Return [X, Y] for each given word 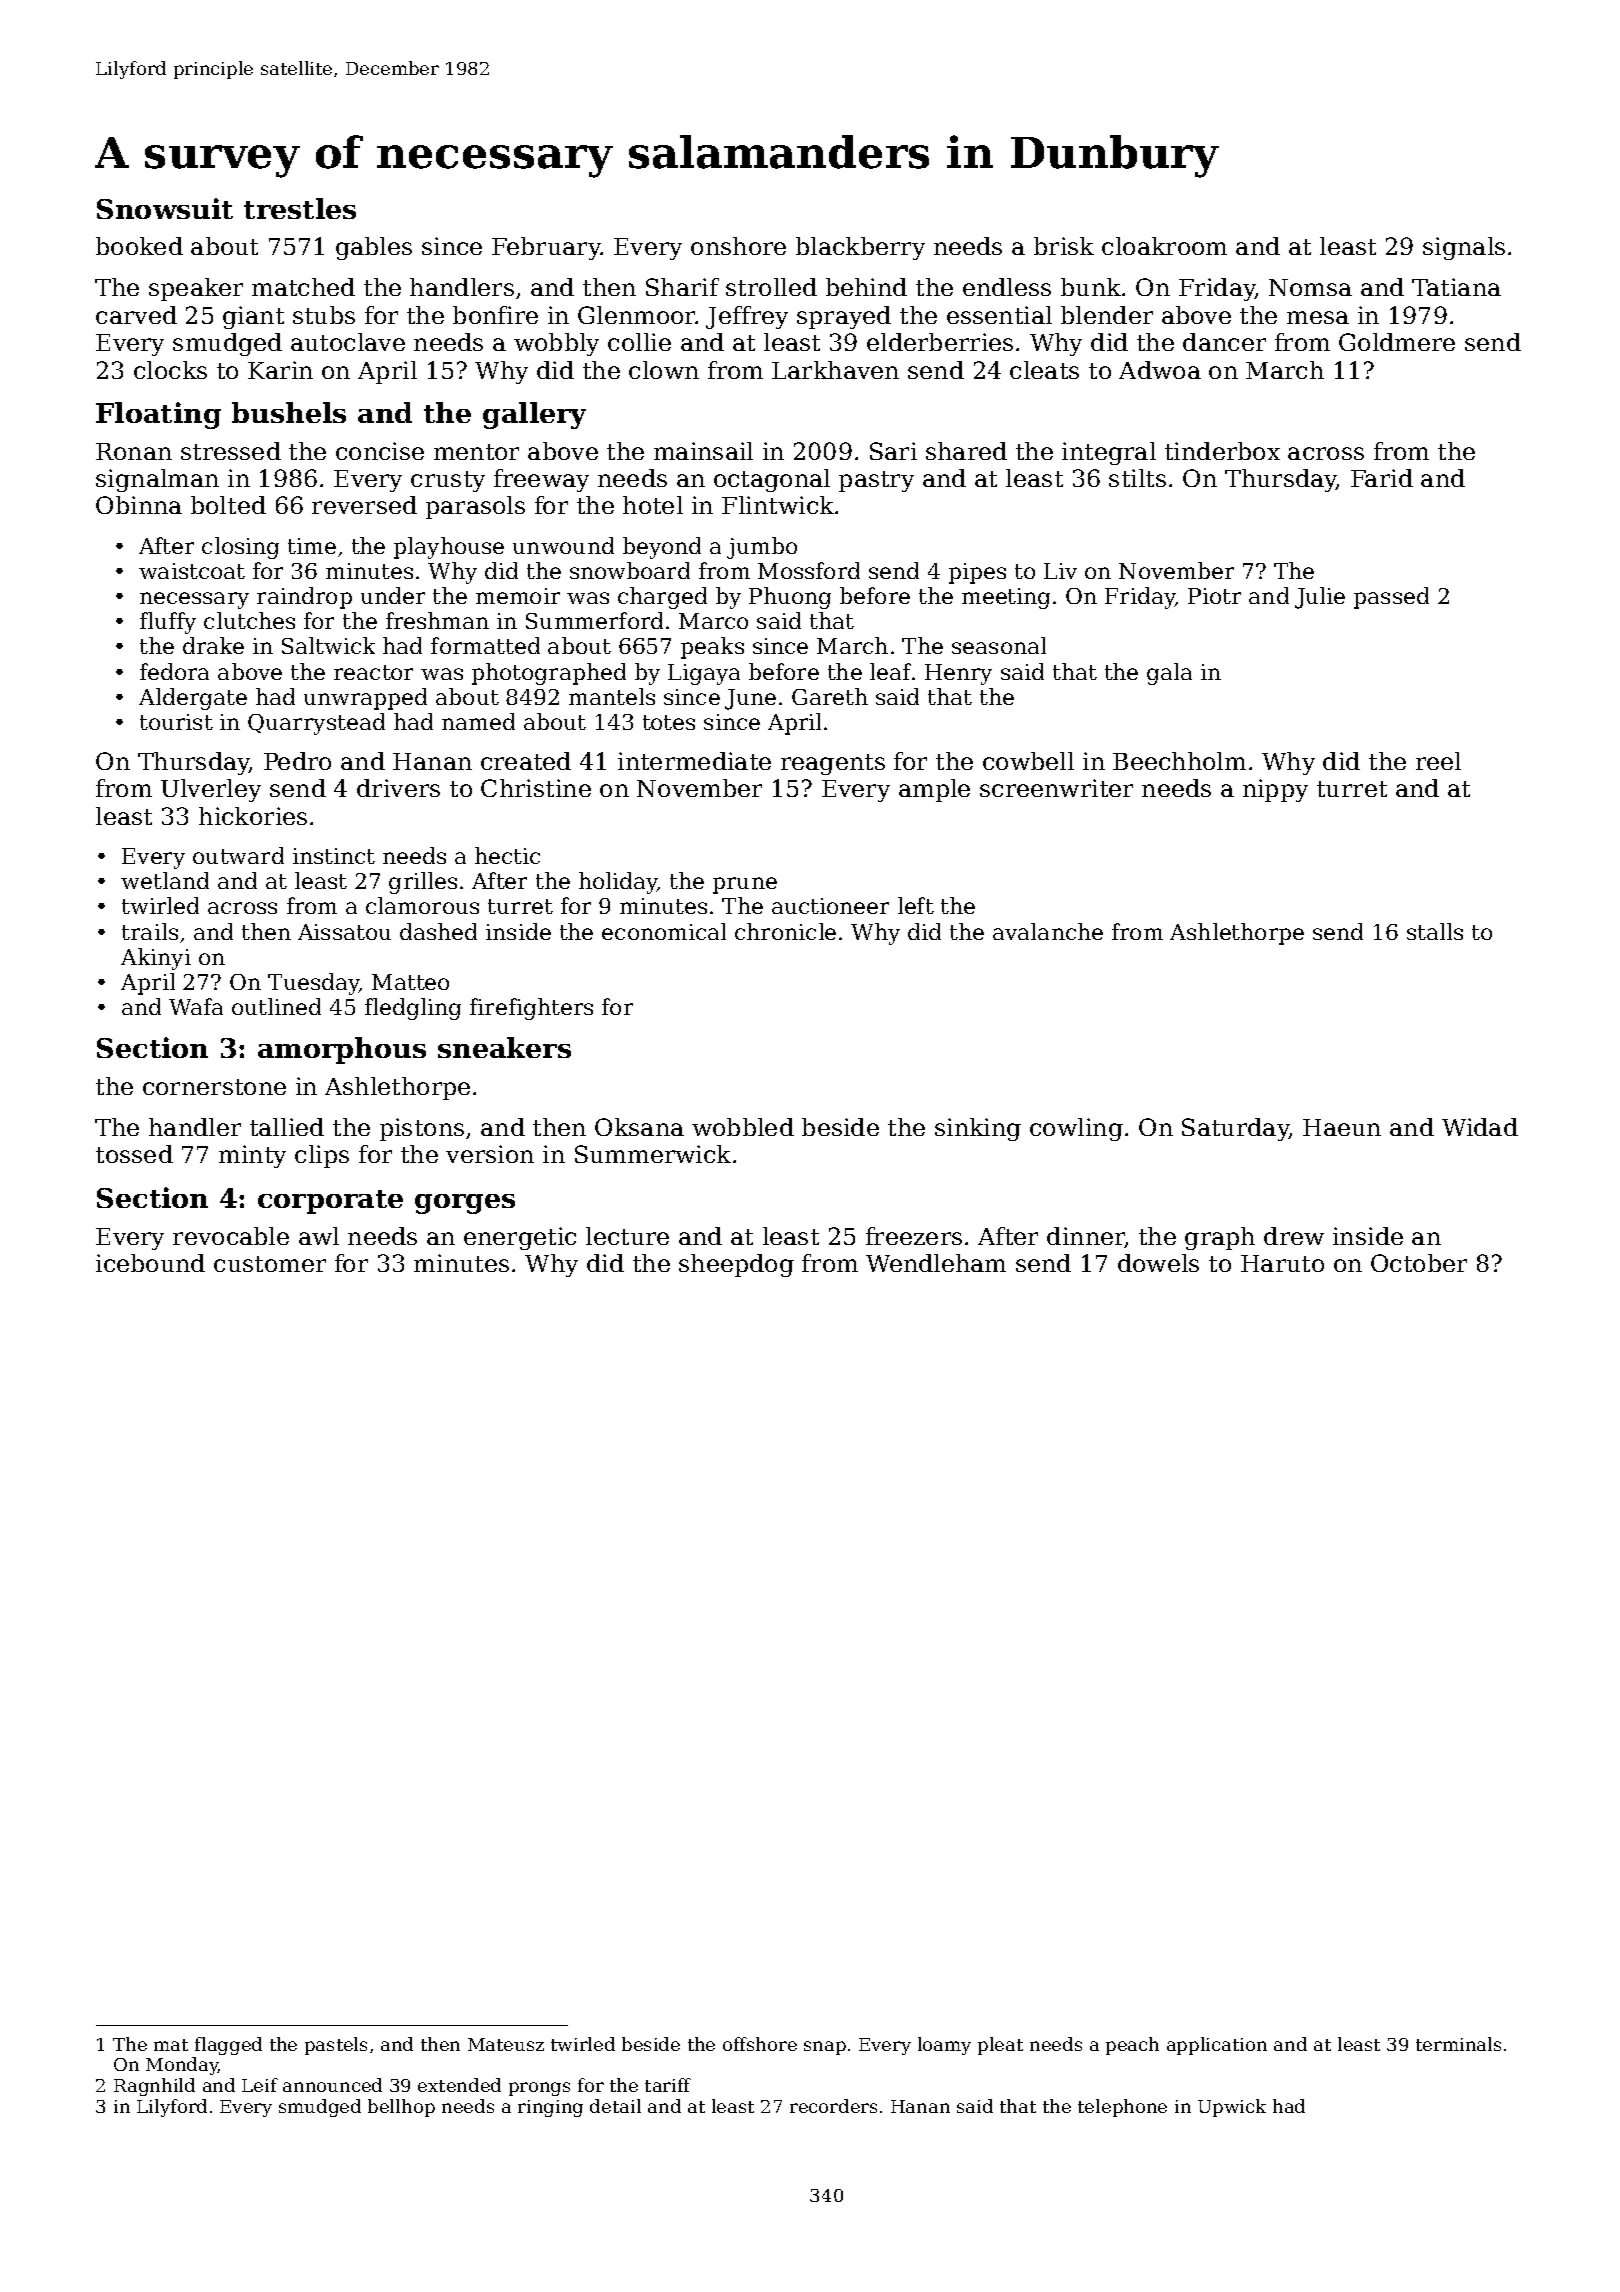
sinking [978, 1129]
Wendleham [936, 1263]
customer [270, 1264]
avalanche [1048, 931]
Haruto [1282, 1263]
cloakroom [1164, 246]
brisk [1064, 246]
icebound [150, 1263]
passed [1391, 598]
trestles [300, 208]
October [1419, 1263]
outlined [276, 1006]
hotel [653, 505]
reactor [373, 672]
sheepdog [736, 1265]
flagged [228, 2046]
